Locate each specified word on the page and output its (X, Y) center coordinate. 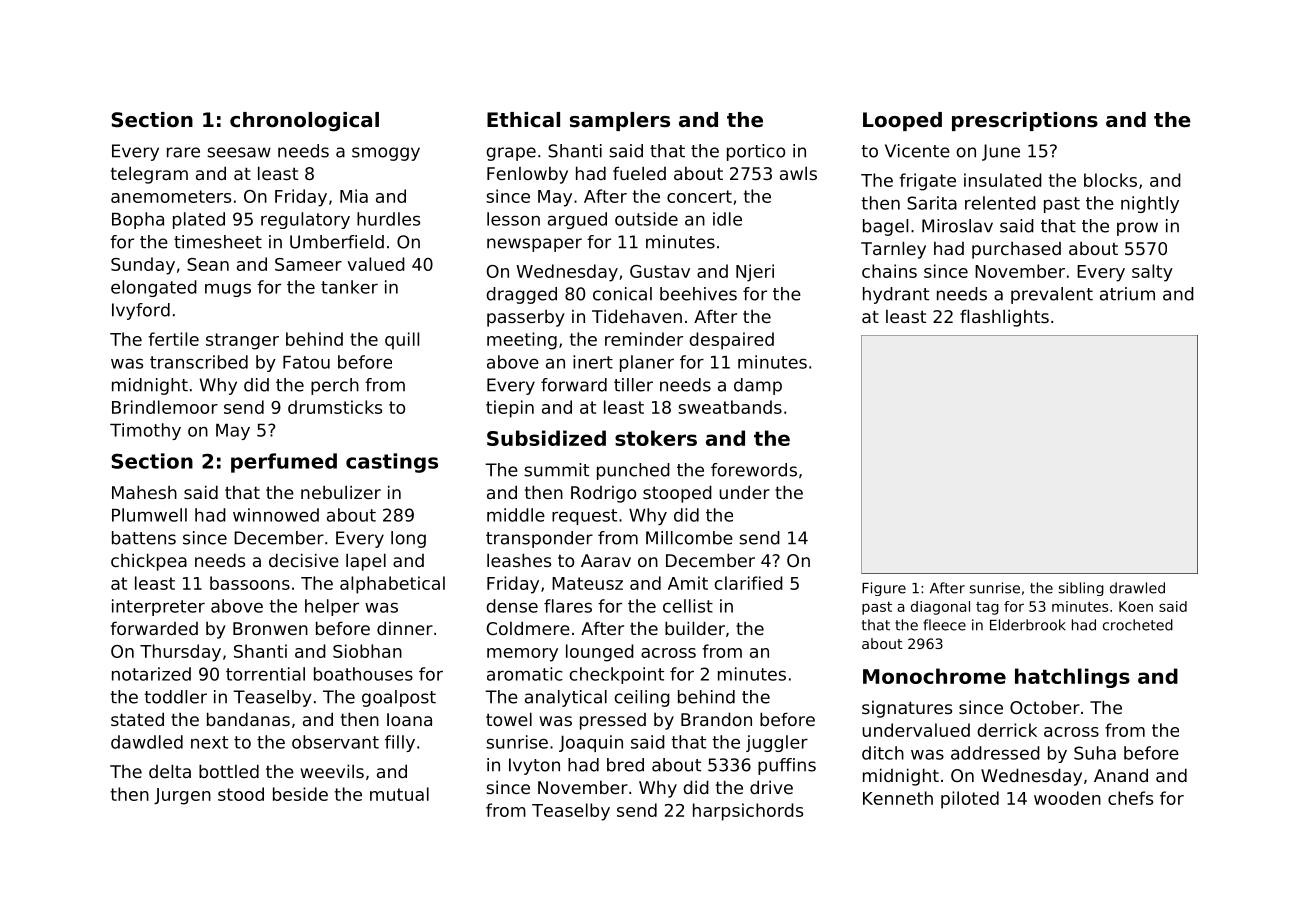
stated (137, 719)
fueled (639, 173)
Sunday (143, 266)
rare (183, 152)
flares (568, 606)
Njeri (755, 273)
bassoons (250, 583)
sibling (1081, 589)
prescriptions (1025, 121)
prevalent (1052, 295)
